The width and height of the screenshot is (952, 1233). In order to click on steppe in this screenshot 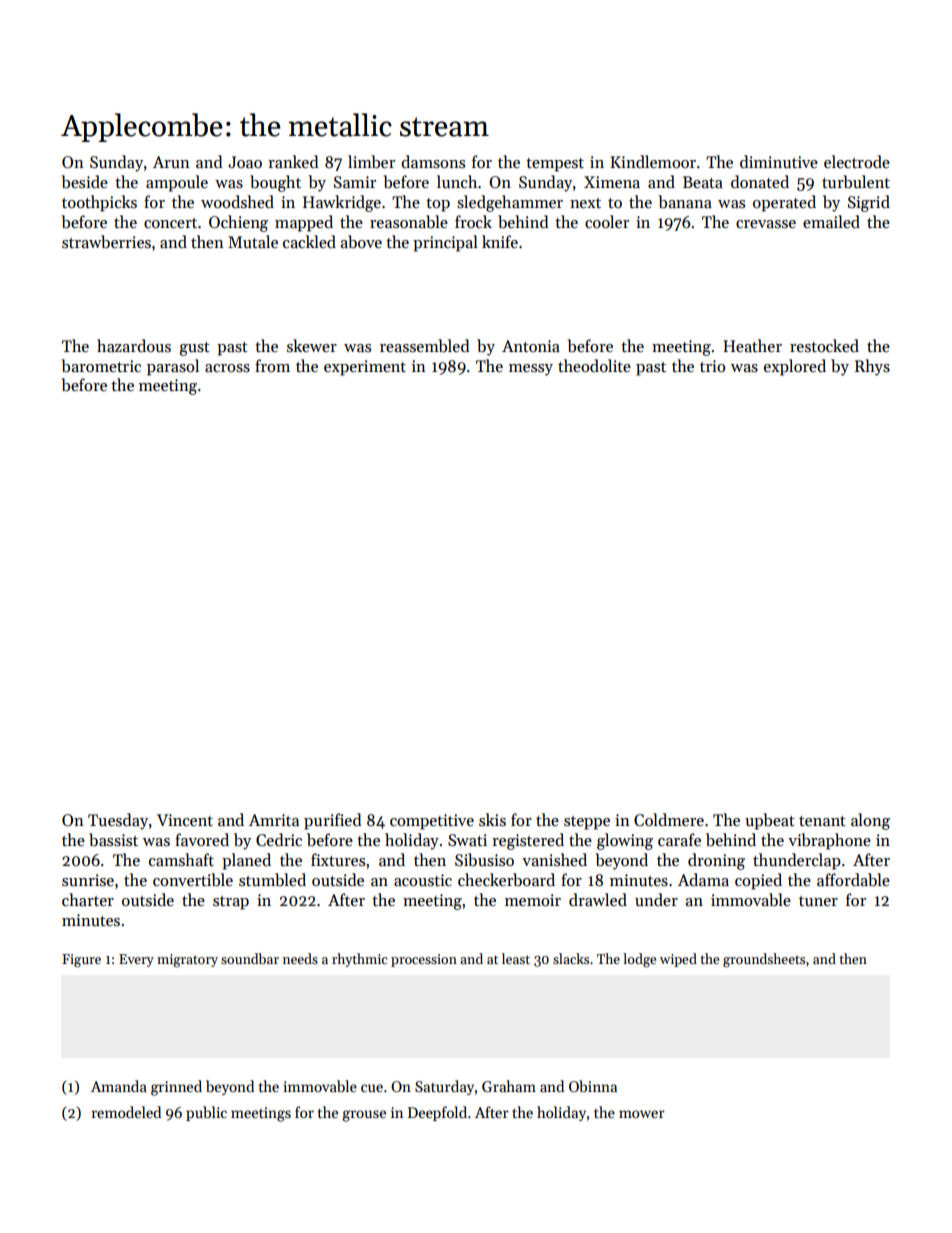, I will do `click(587, 823)`.
